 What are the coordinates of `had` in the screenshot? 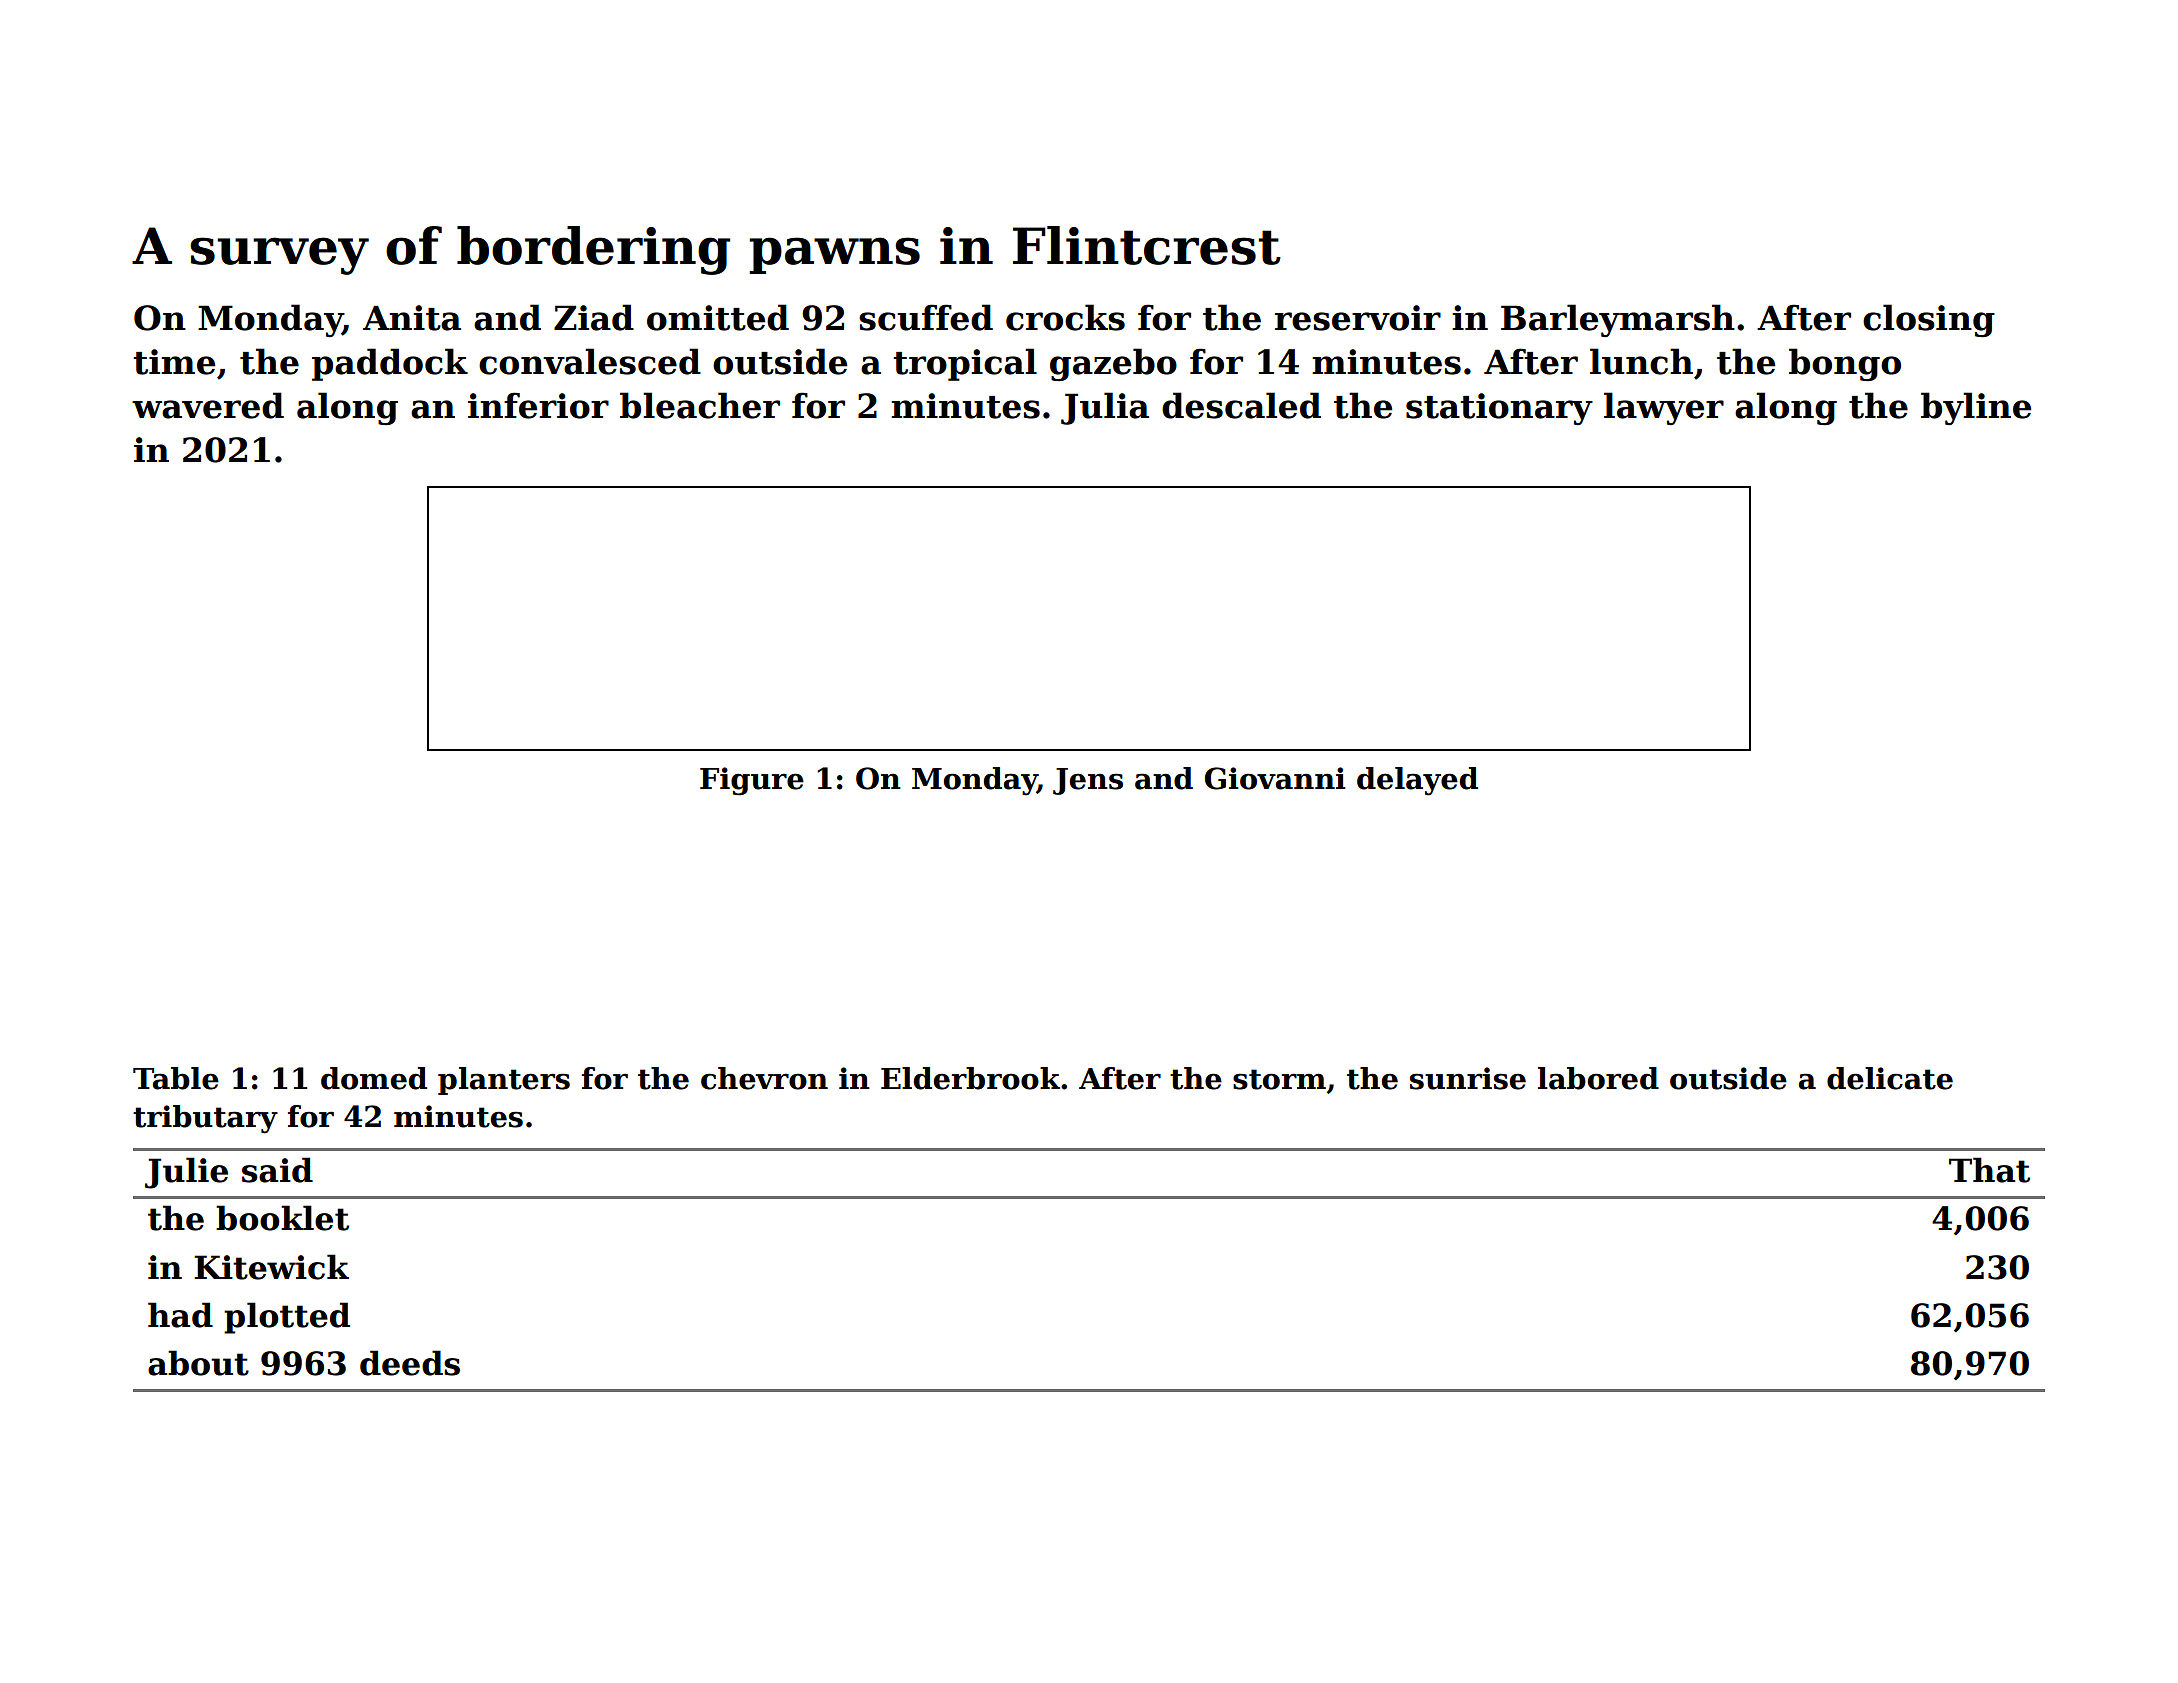 It's located at (180, 1315).
